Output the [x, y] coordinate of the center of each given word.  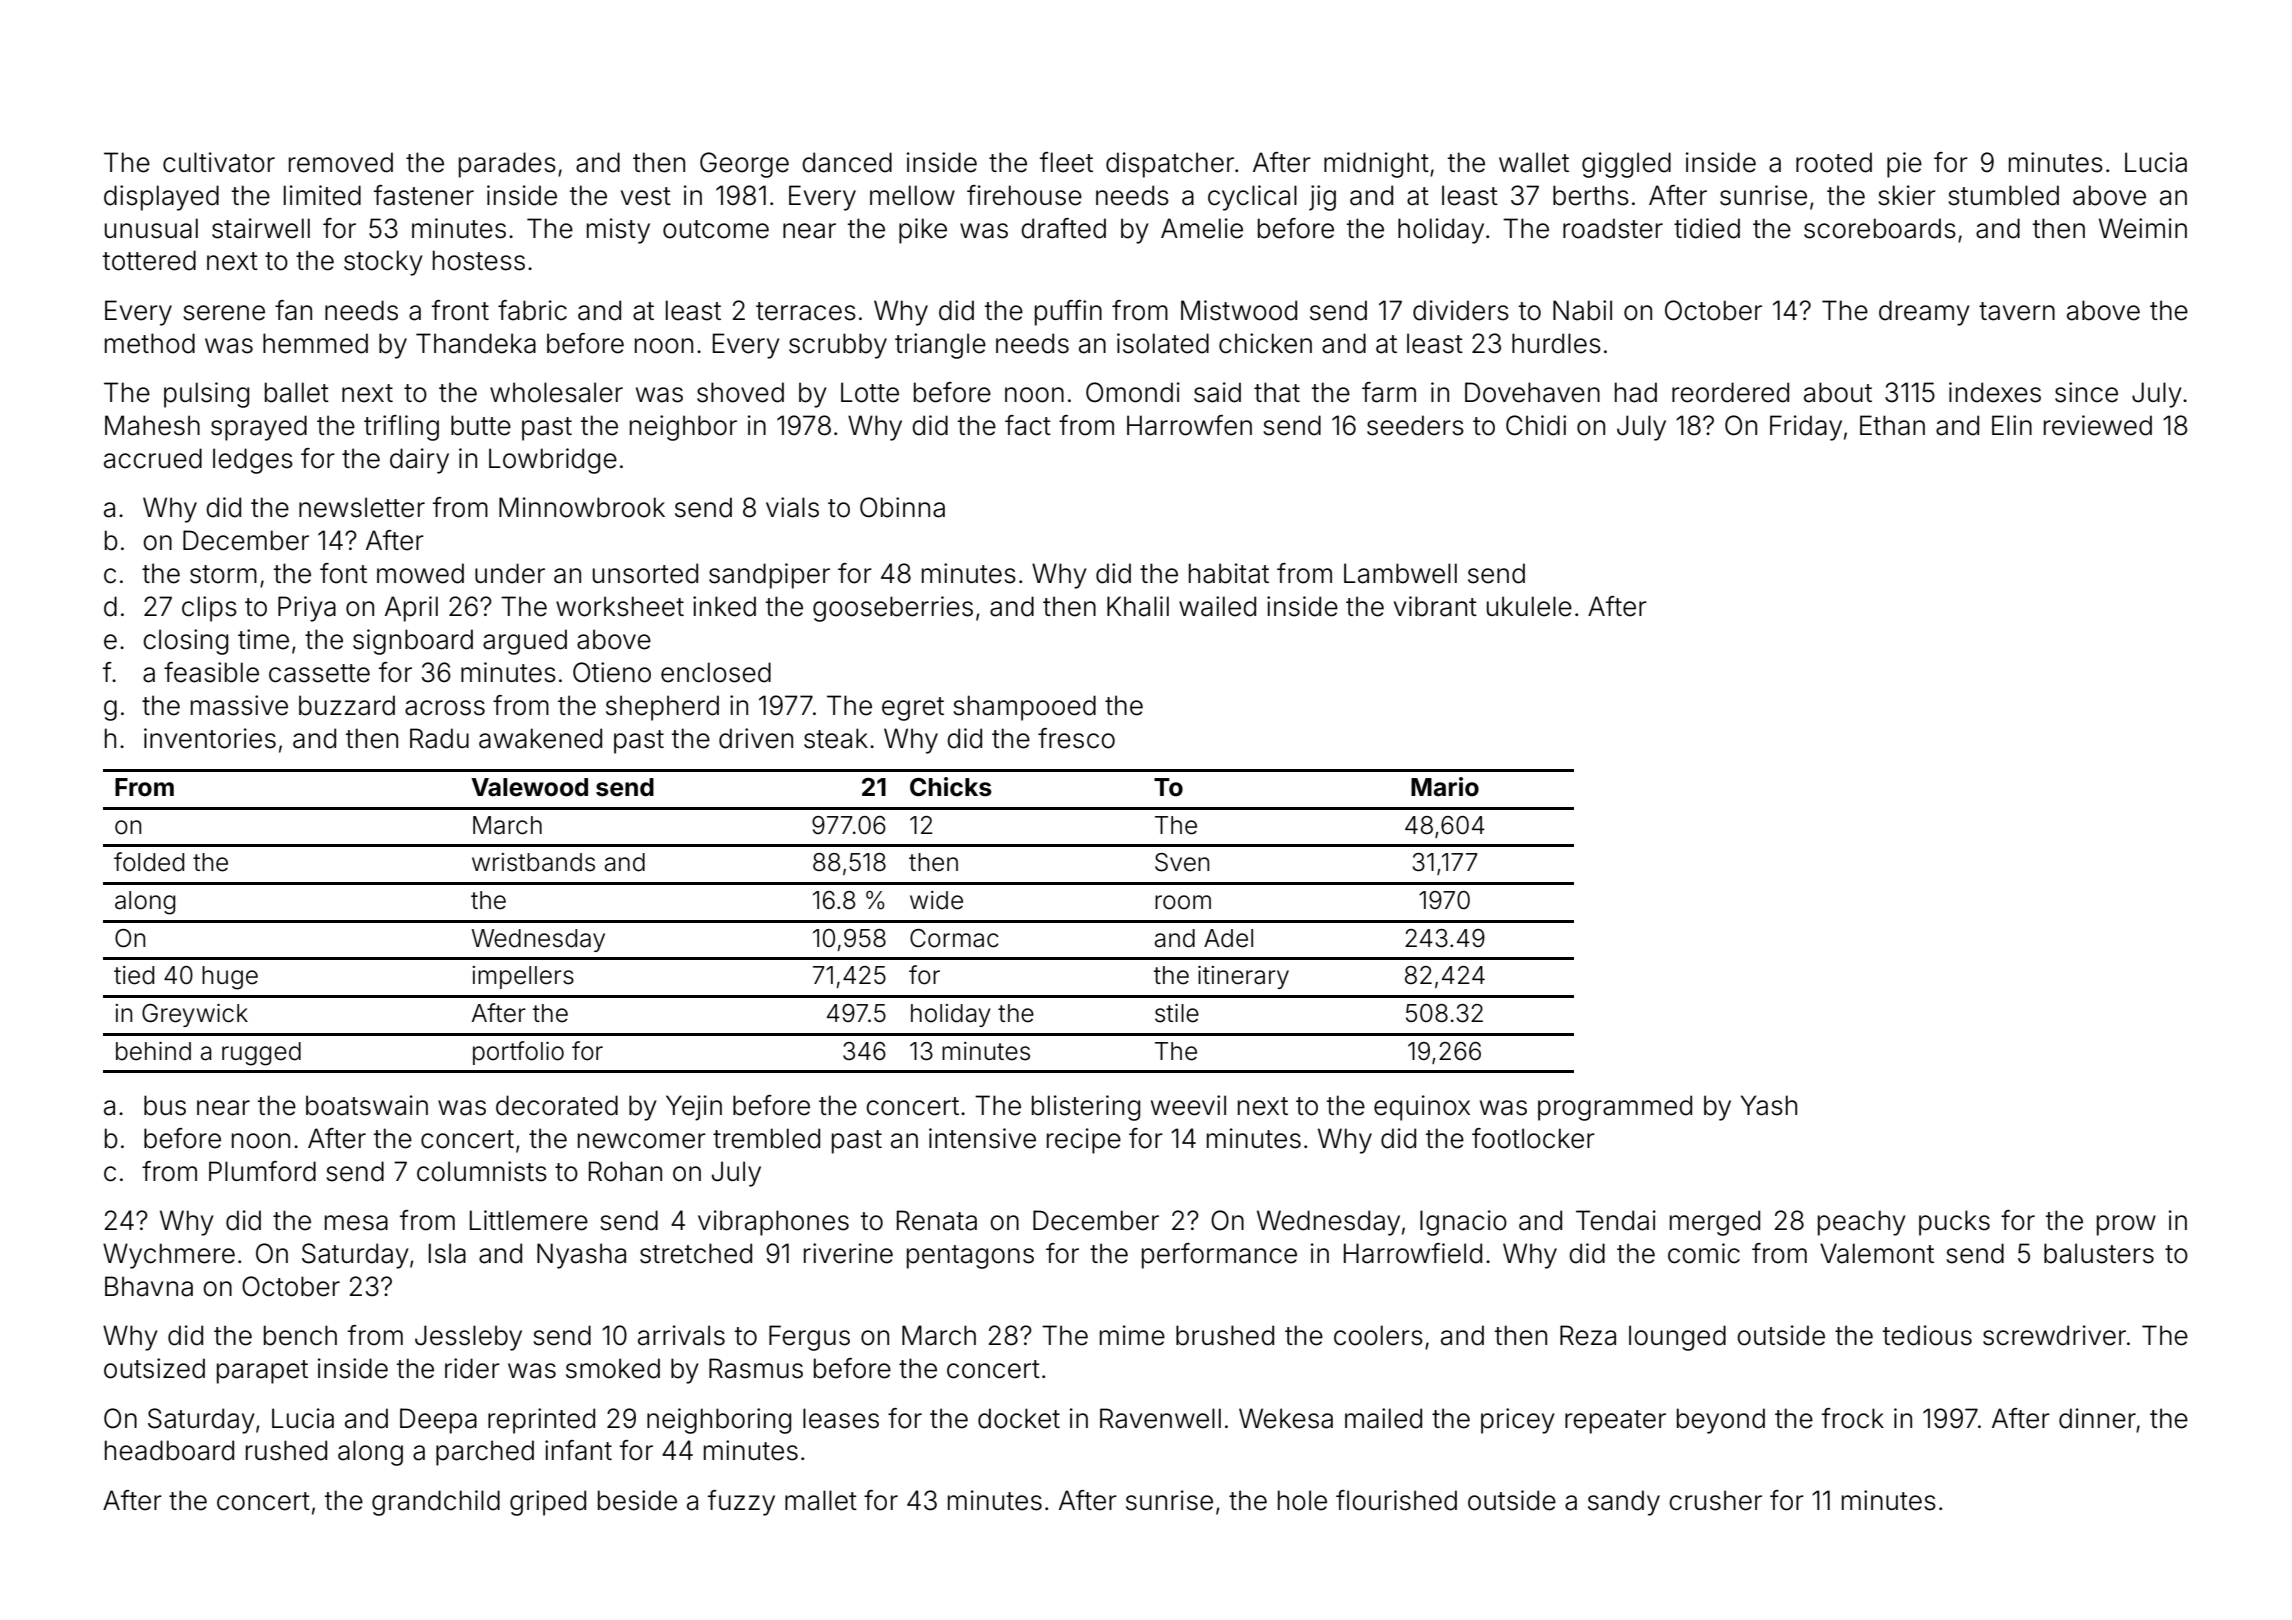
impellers [523, 977]
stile [1177, 1013]
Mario [1445, 787]
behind [153, 1051]
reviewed [2098, 425]
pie [1904, 165]
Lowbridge [553, 461]
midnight [1376, 165]
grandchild [436, 1503]
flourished [1396, 1500]
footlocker [1533, 1138]
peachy [1862, 1223]
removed [341, 162]
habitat [1229, 573]
